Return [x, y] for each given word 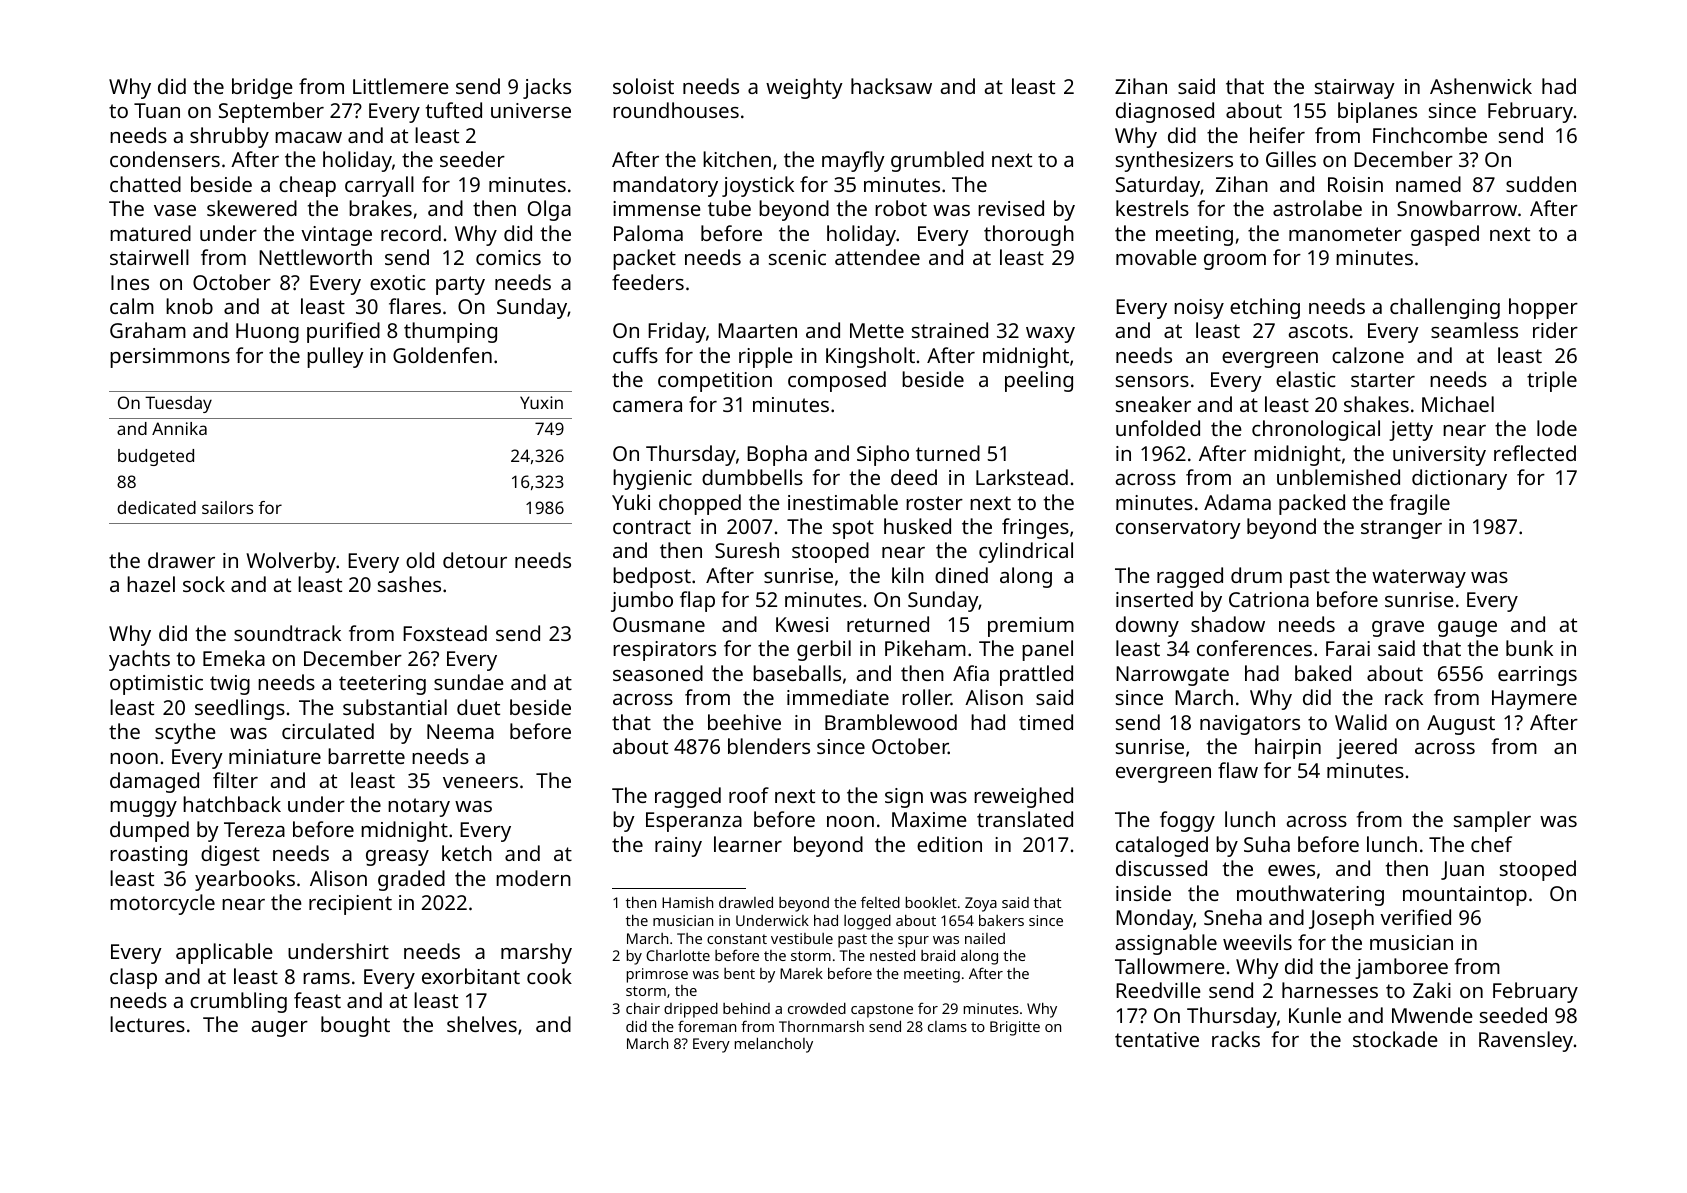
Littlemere [401, 86]
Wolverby [291, 562]
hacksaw [891, 86]
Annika [179, 428]
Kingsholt [870, 357]
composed [837, 381]
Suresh [747, 550]
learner [748, 844]
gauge [1467, 629]
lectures [147, 1024]
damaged [154, 782]
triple [1552, 381]
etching [1265, 308]
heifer [1277, 135]
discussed [1161, 868]
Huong [267, 333]
